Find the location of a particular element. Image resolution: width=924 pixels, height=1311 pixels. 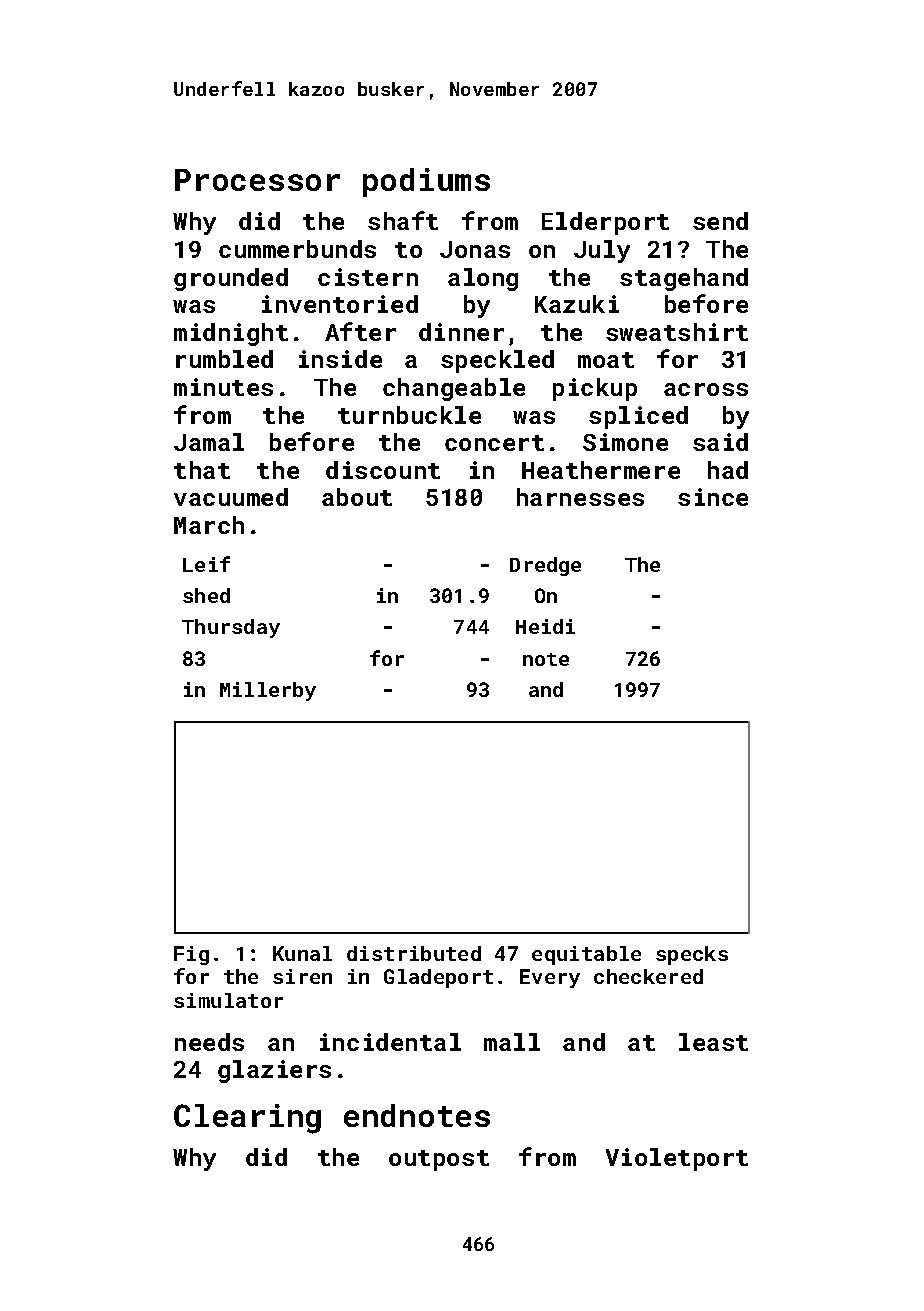

moat is located at coordinates (606, 360).
